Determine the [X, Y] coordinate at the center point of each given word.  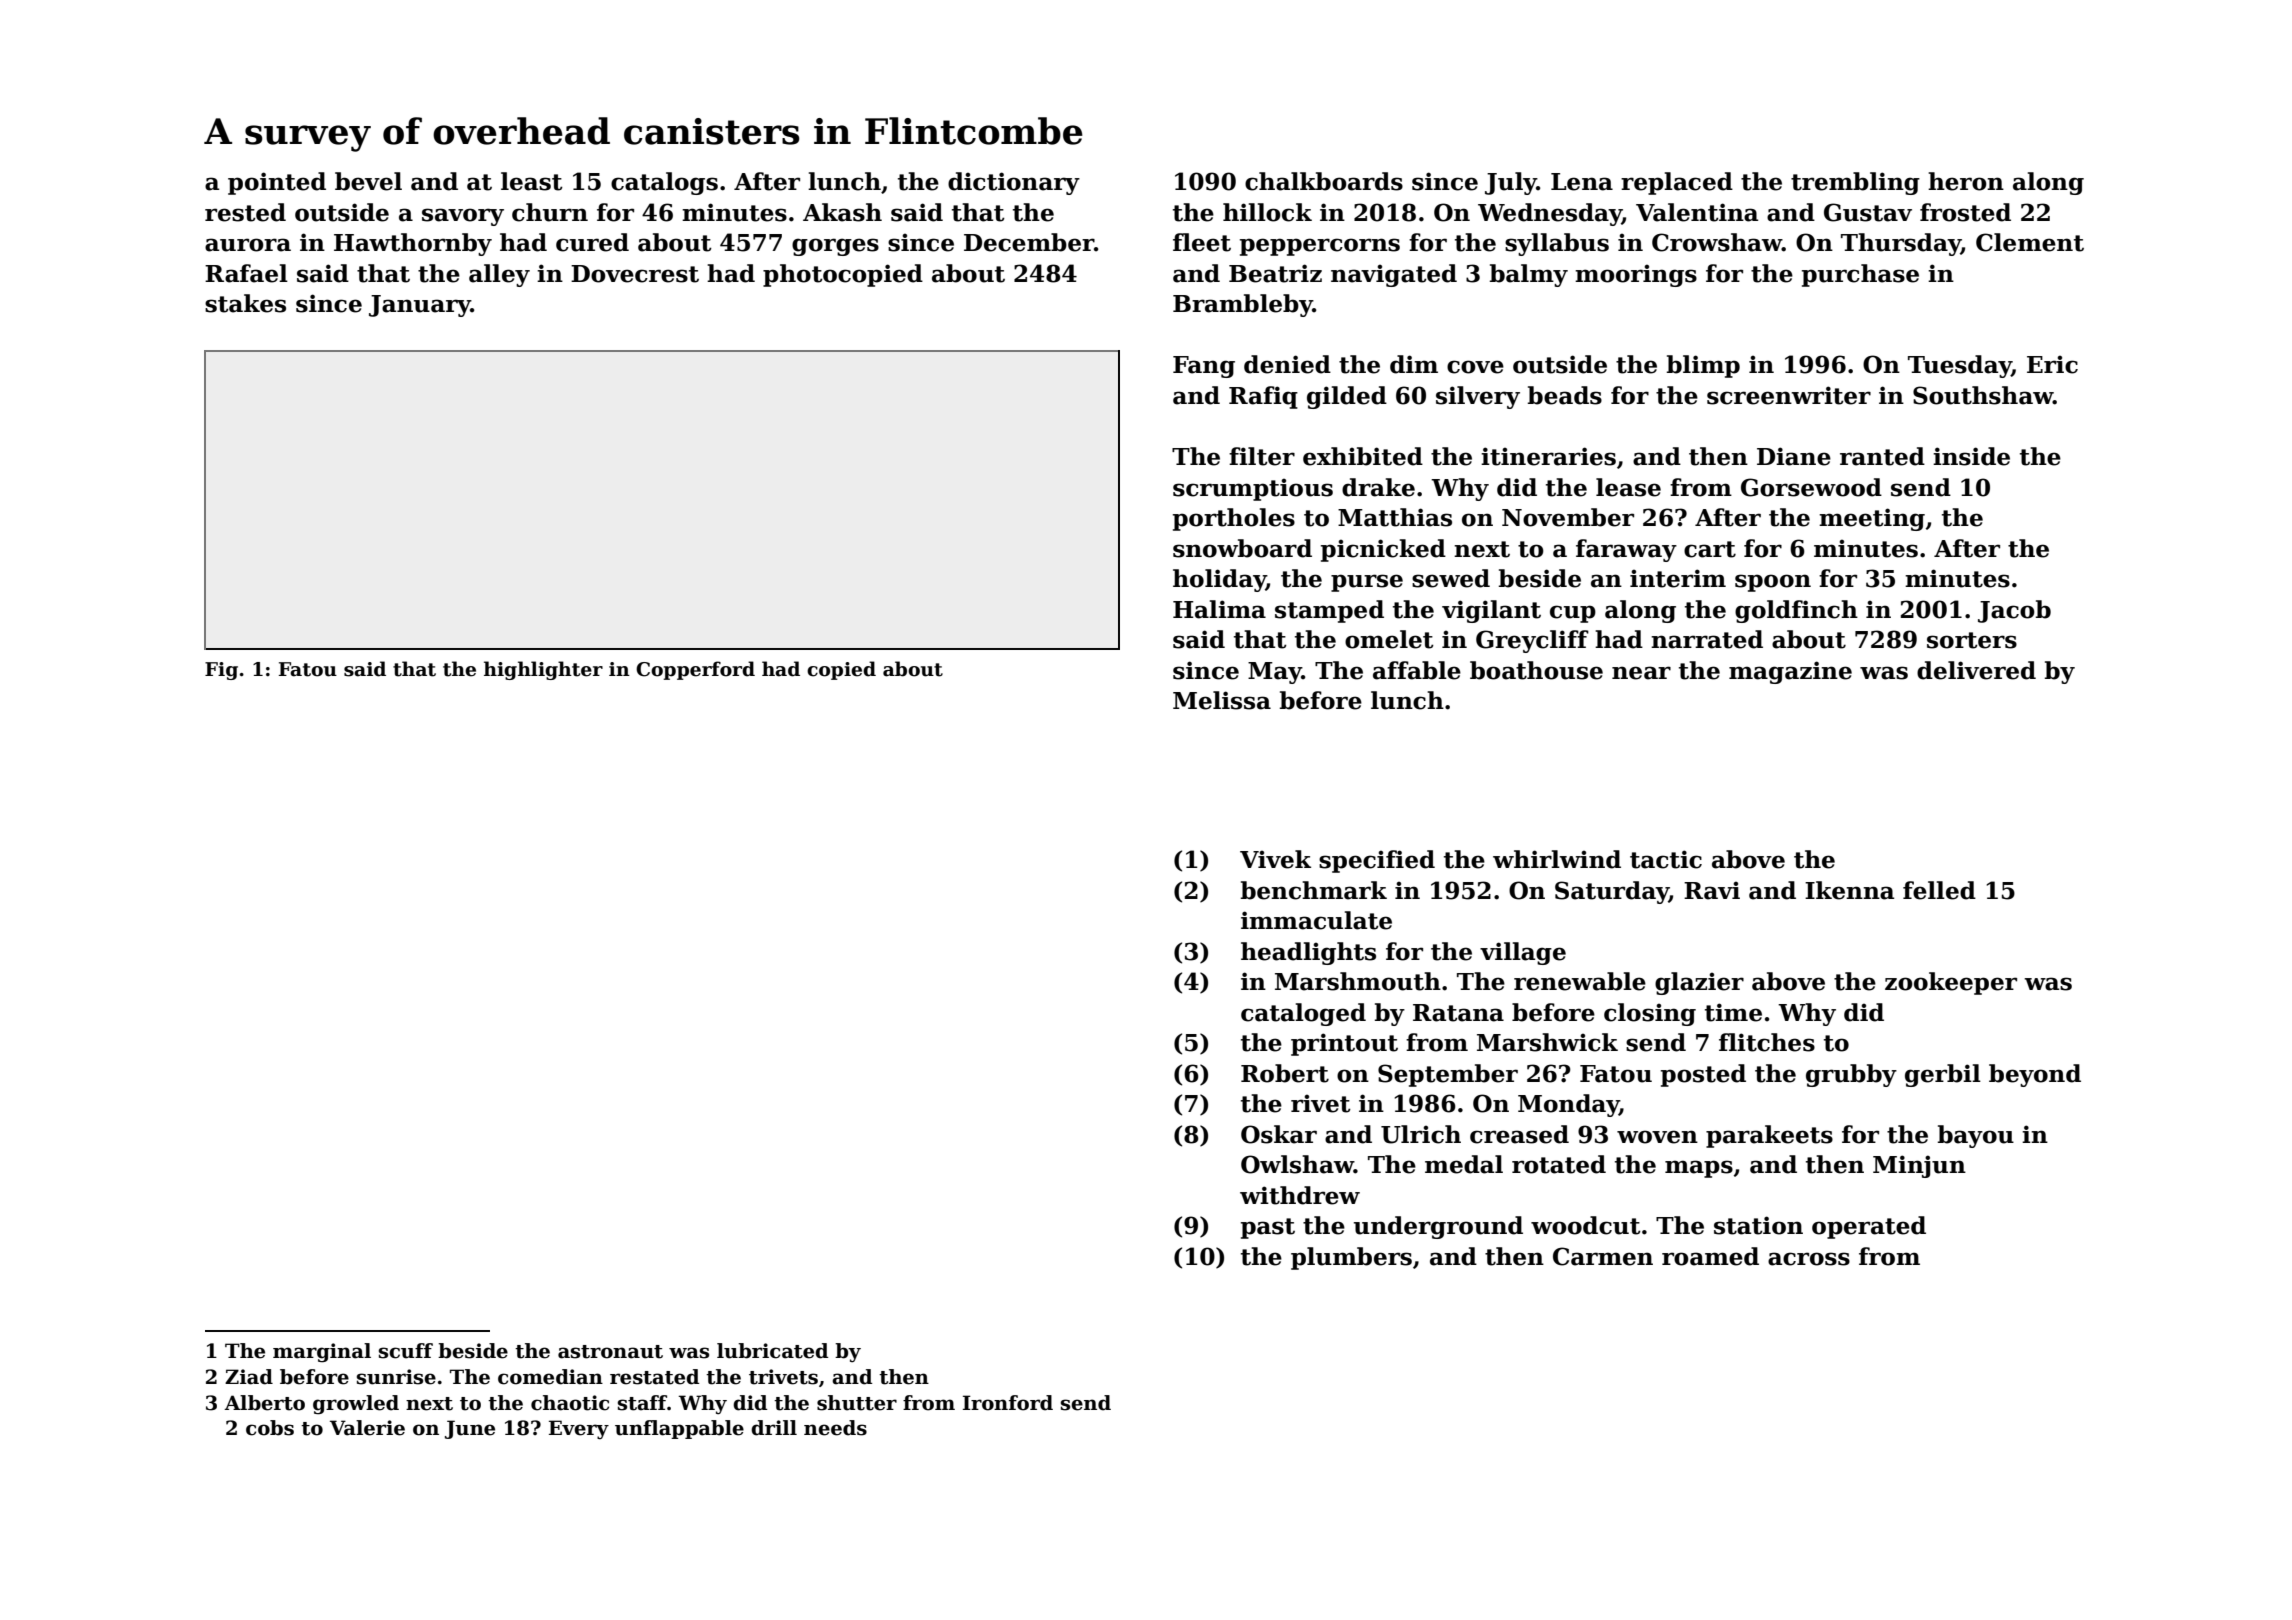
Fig [221, 671]
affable [1417, 670]
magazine [1790, 672]
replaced [1677, 183]
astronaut [610, 1352]
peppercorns [1320, 247]
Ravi [1712, 890]
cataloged [1303, 1014]
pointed [277, 183]
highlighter [543, 670]
